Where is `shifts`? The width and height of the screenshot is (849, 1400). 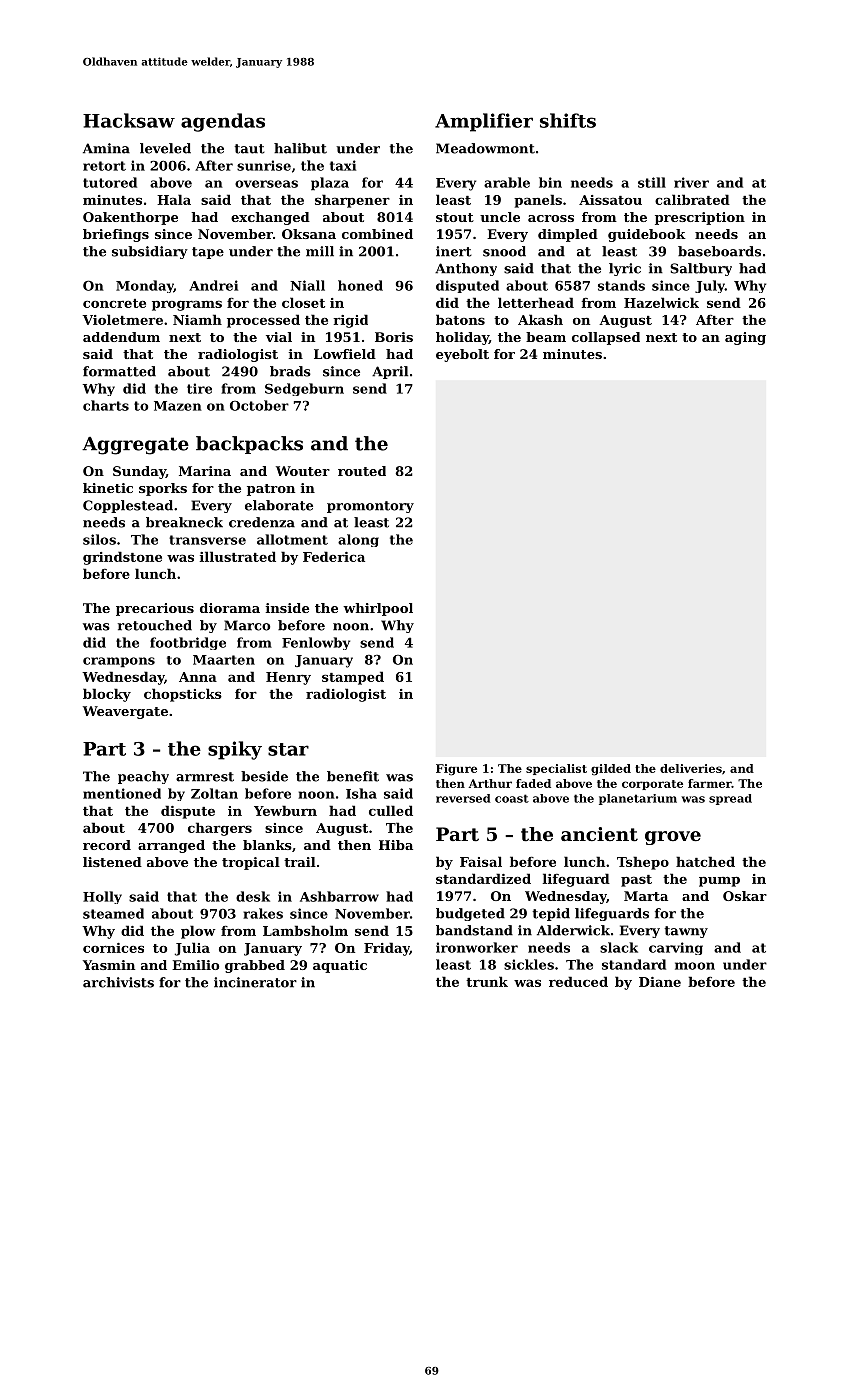
shifts is located at coordinates (568, 120).
